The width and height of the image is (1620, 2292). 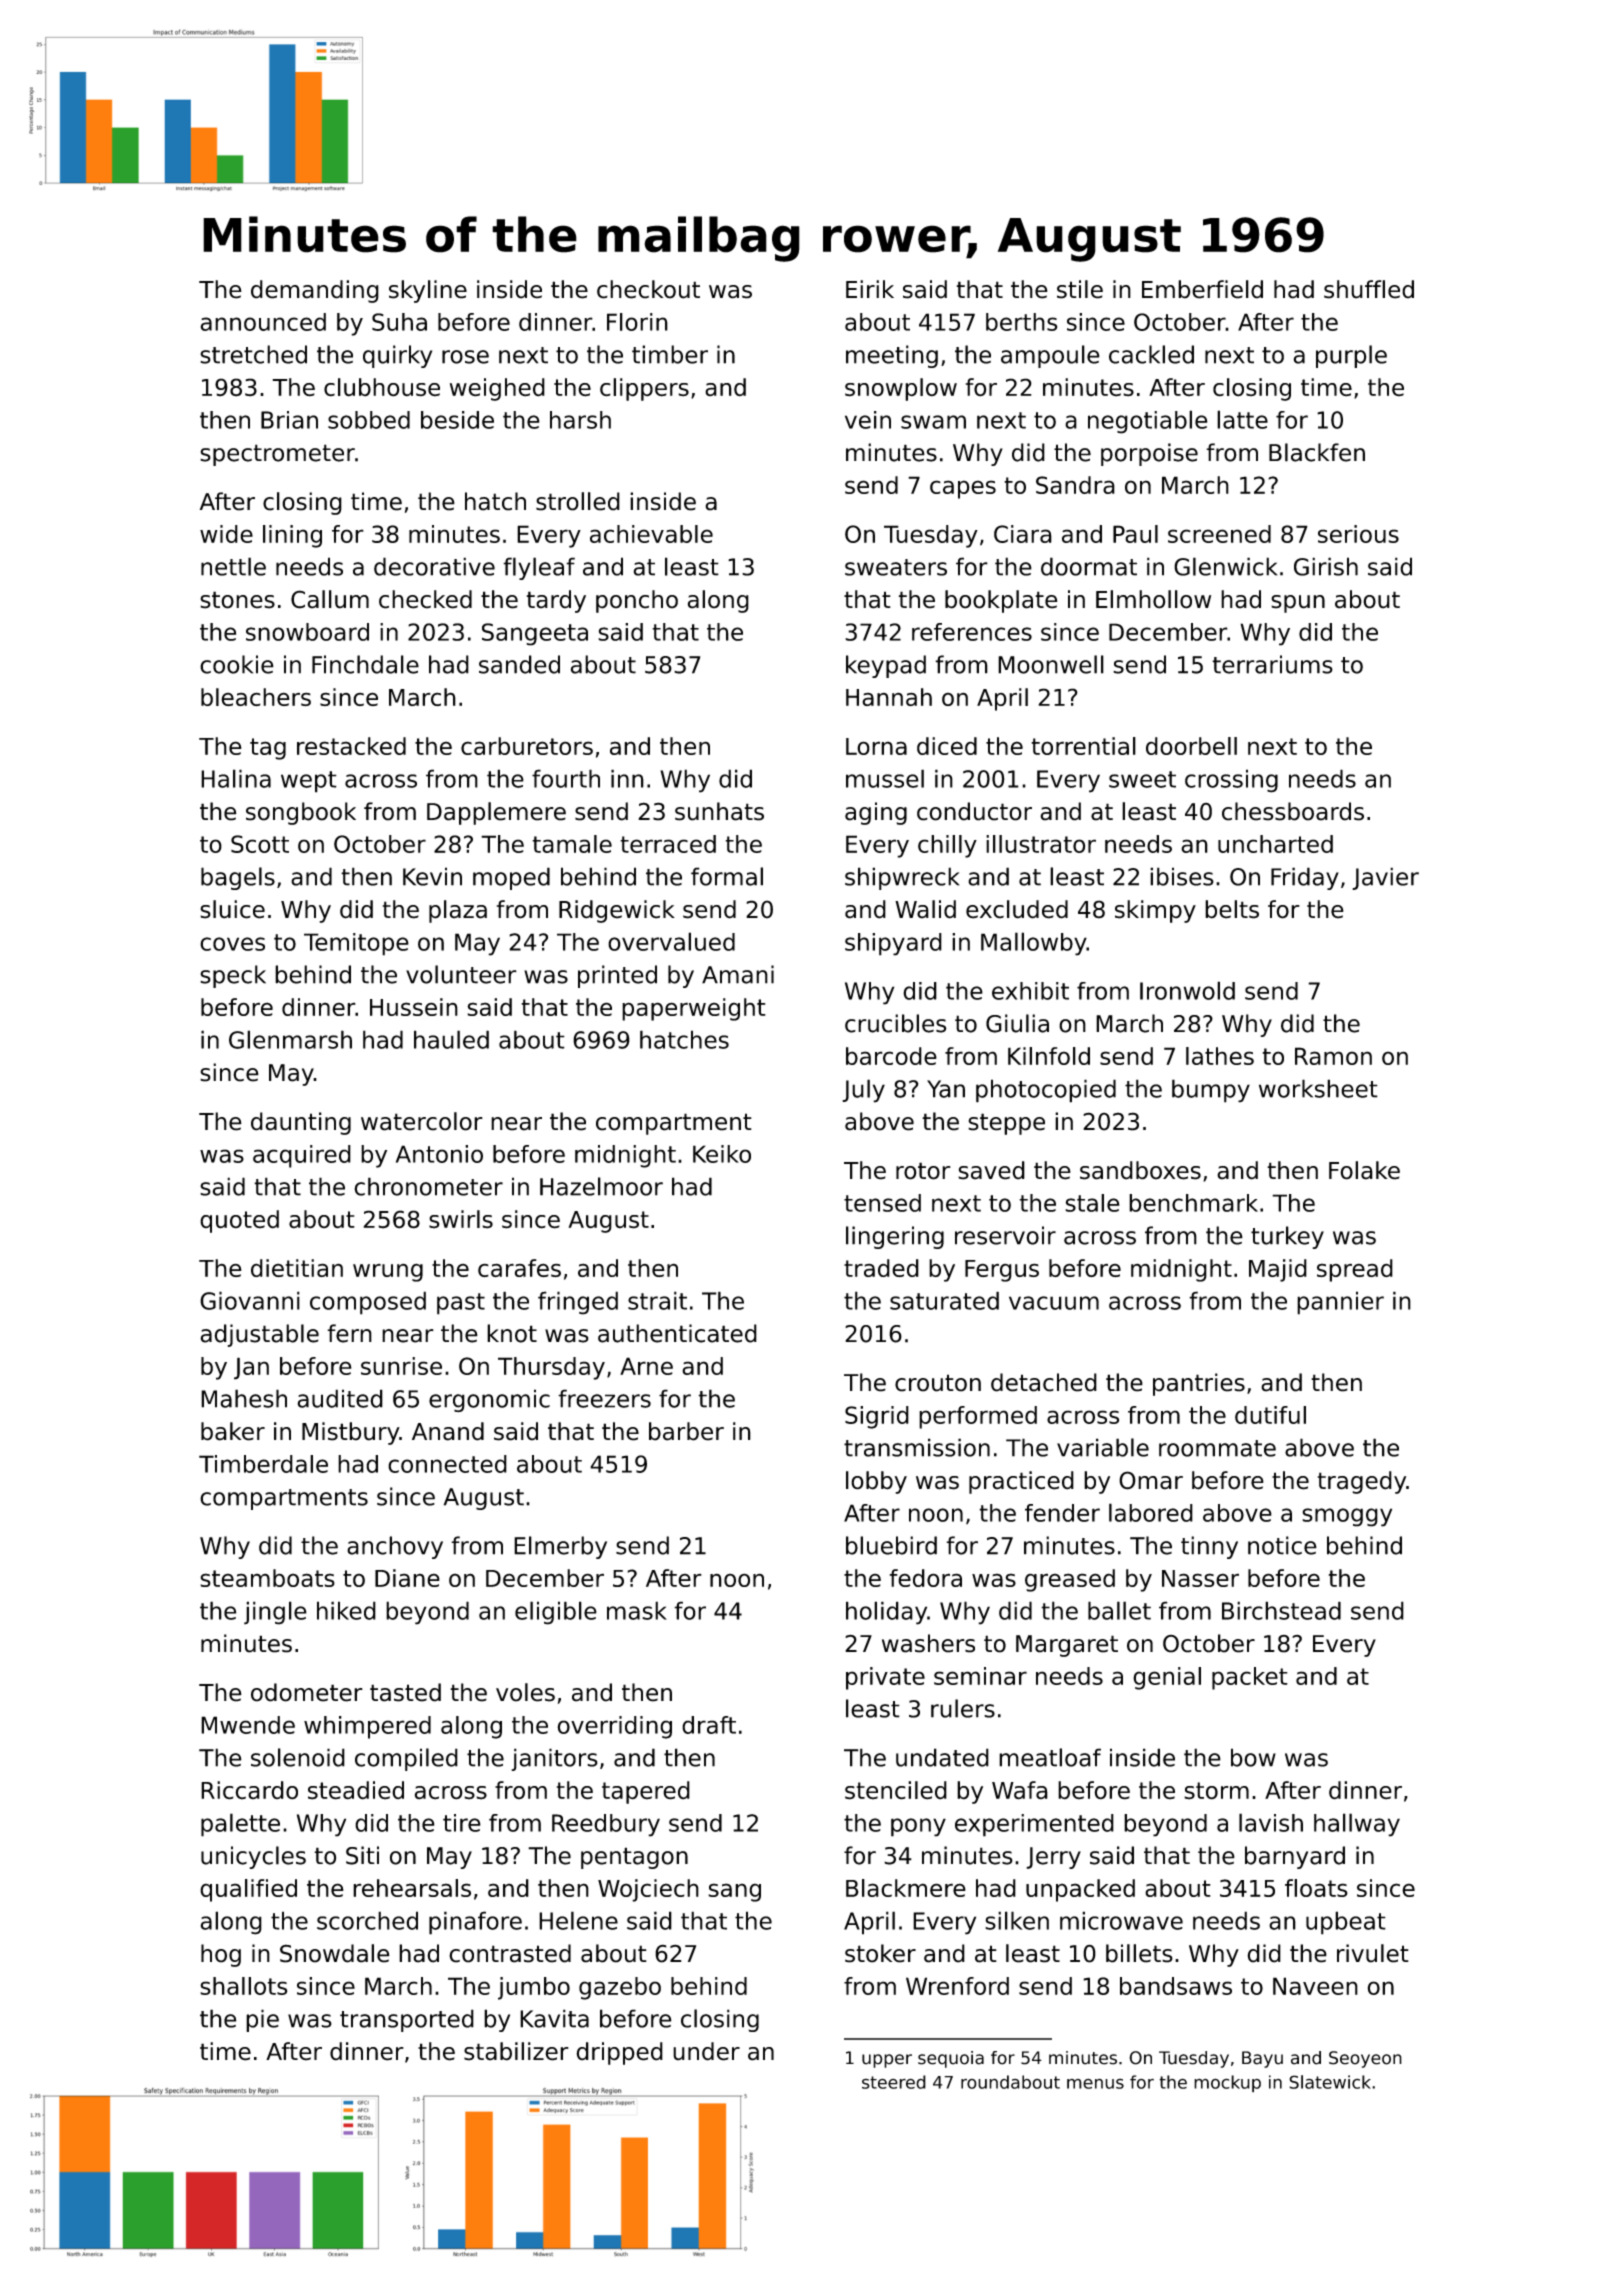 I want to click on Finchdale, so click(x=365, y=664).
